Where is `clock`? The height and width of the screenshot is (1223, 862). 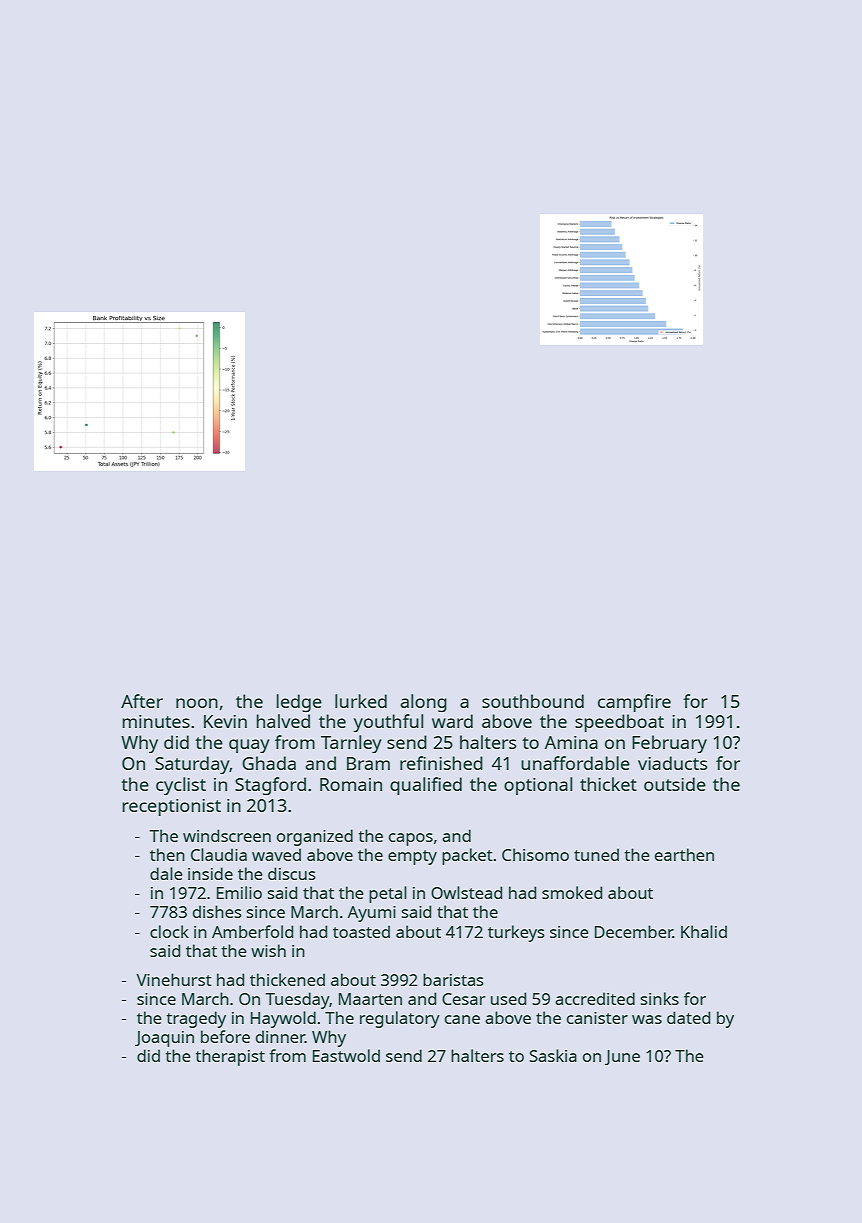
clock is located at coordinates (169, 931).
